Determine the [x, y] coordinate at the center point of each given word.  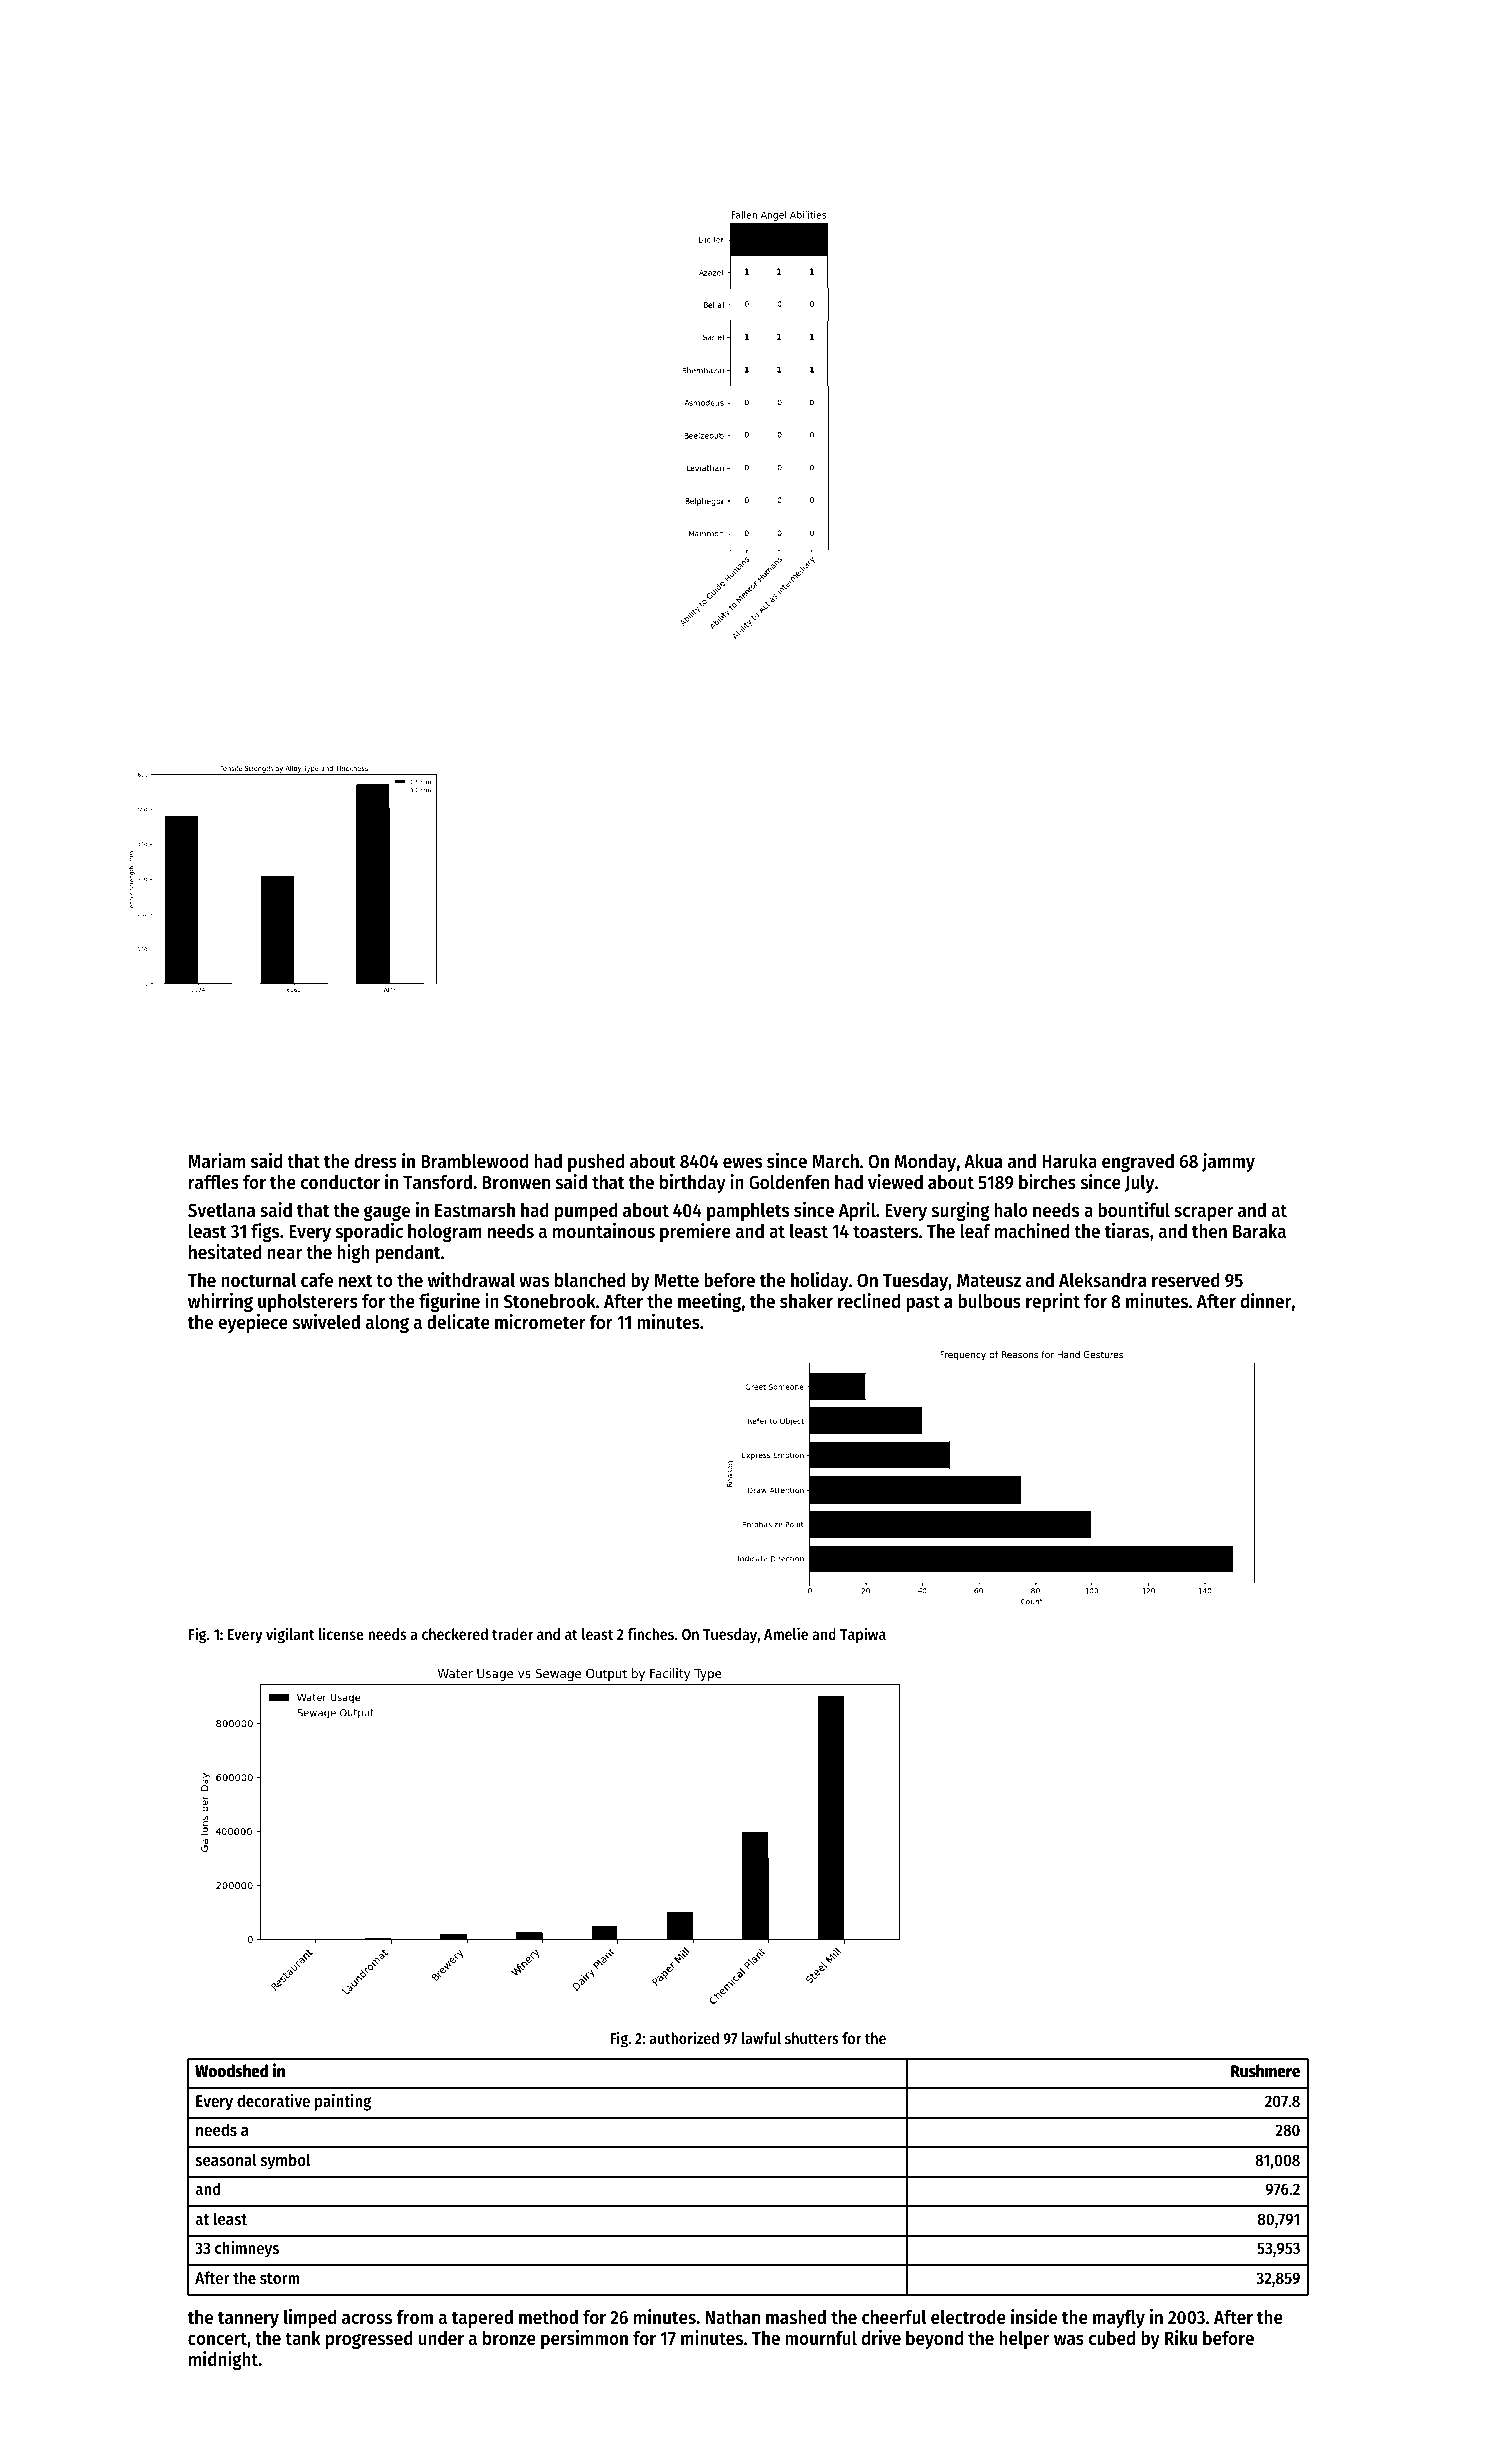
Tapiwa [863, 1635]
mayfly [1119, 2319]
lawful [761, 2038]
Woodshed [231, 2071]
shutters [812, 2038]
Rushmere [1265, 2071]
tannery [248, 2319]
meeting [709, 1302]
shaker [806, 1301]
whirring [220, 1302]
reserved [1186, 1280]
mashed [796, 2317]
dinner [1266, 1300]
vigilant [290, 1635]
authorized [684, 2037]
